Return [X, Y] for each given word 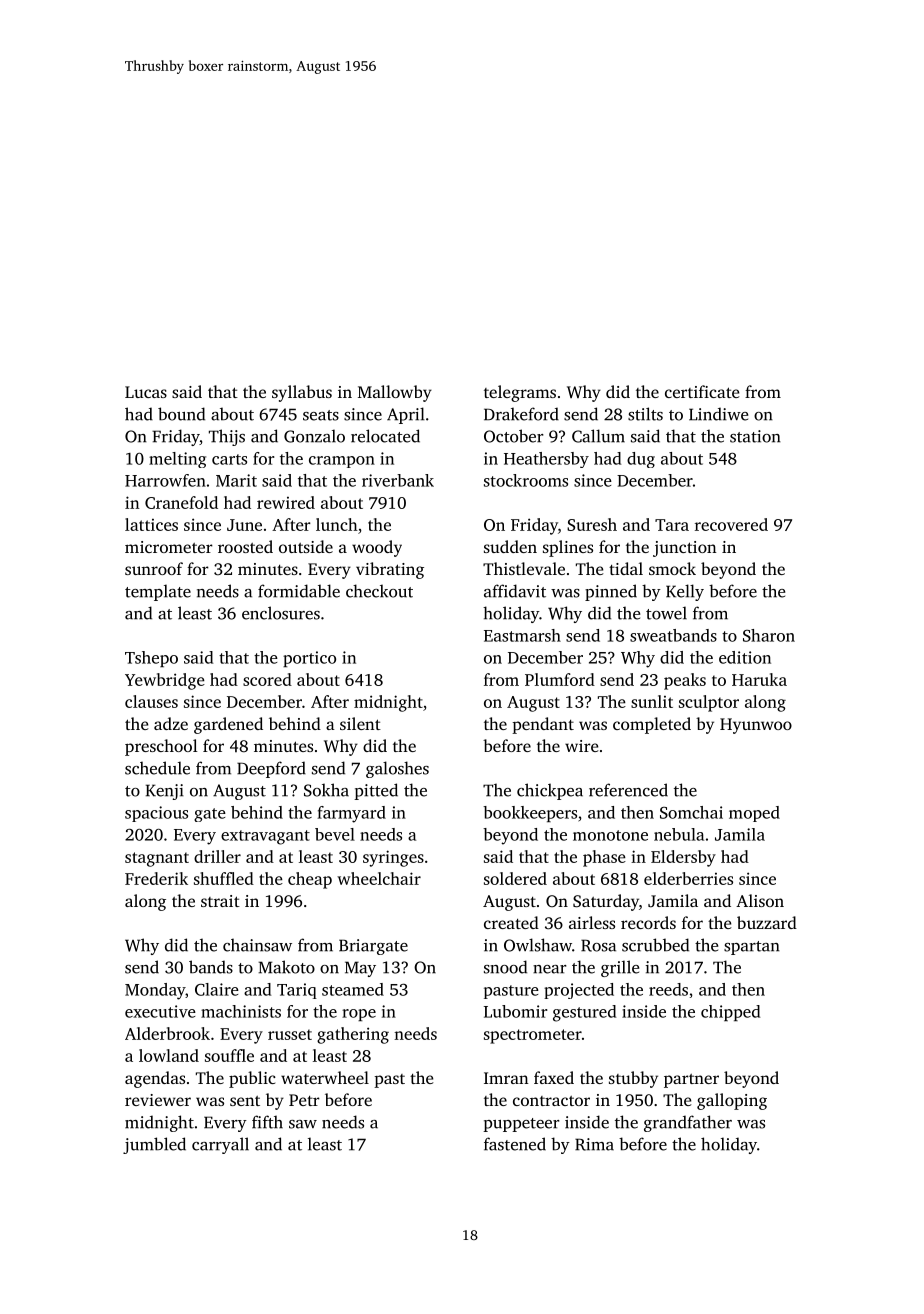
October [514, 436]
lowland [169, 1055]
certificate [702, 391]
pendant [543, 725]
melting [177, 460]
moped [754, 814]
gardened [228, 725]
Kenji [165, 792]
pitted [376, 791]
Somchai [691, 812]
